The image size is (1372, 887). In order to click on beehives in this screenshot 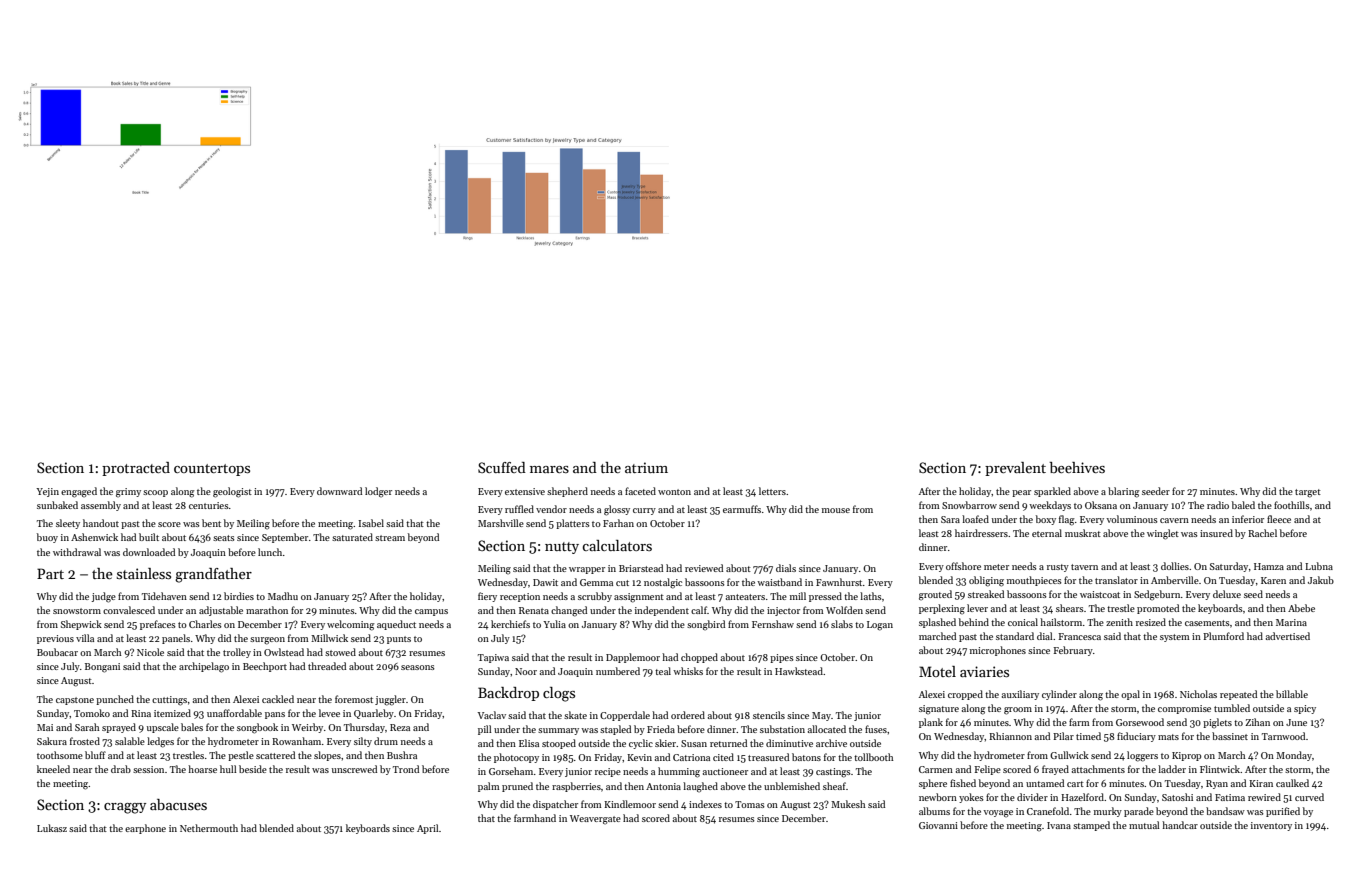, I will do `click(1077, 467)`.
